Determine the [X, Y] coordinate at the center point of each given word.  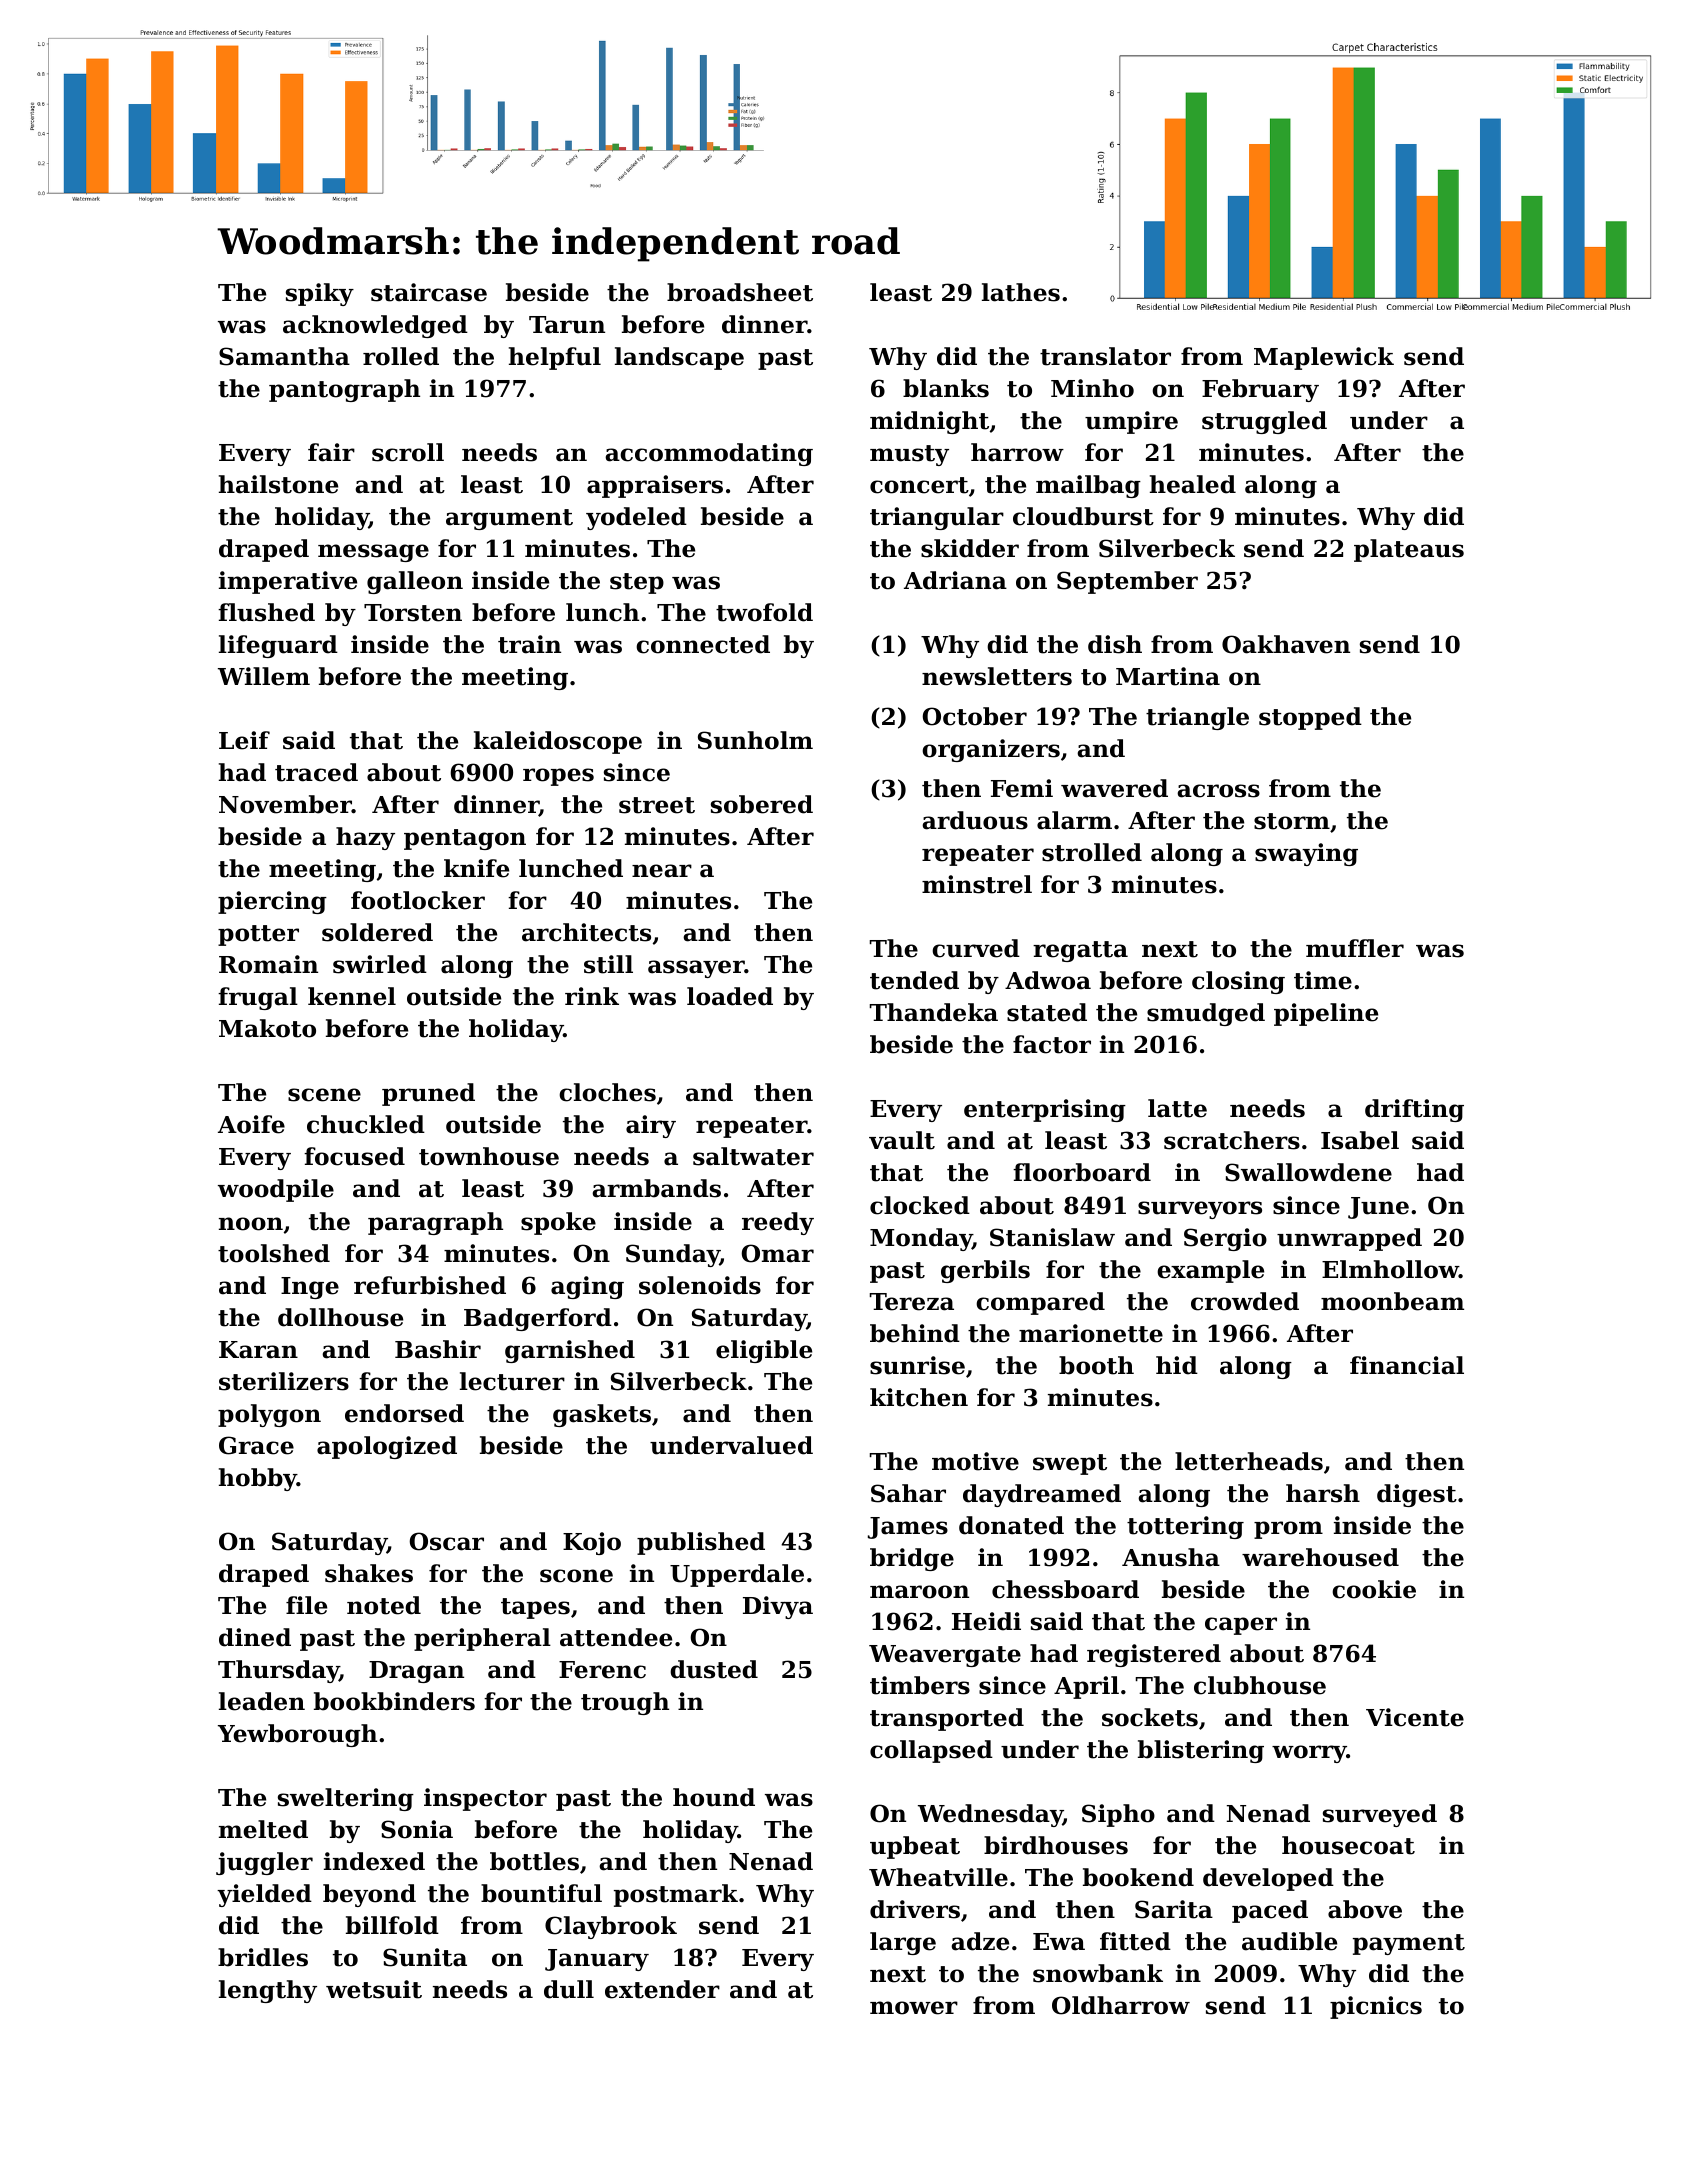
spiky [320, 294]
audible [1289, 1941]
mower [914, 2008]
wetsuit [374, 1989]
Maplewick [1324, 358]
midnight [929, 422]
